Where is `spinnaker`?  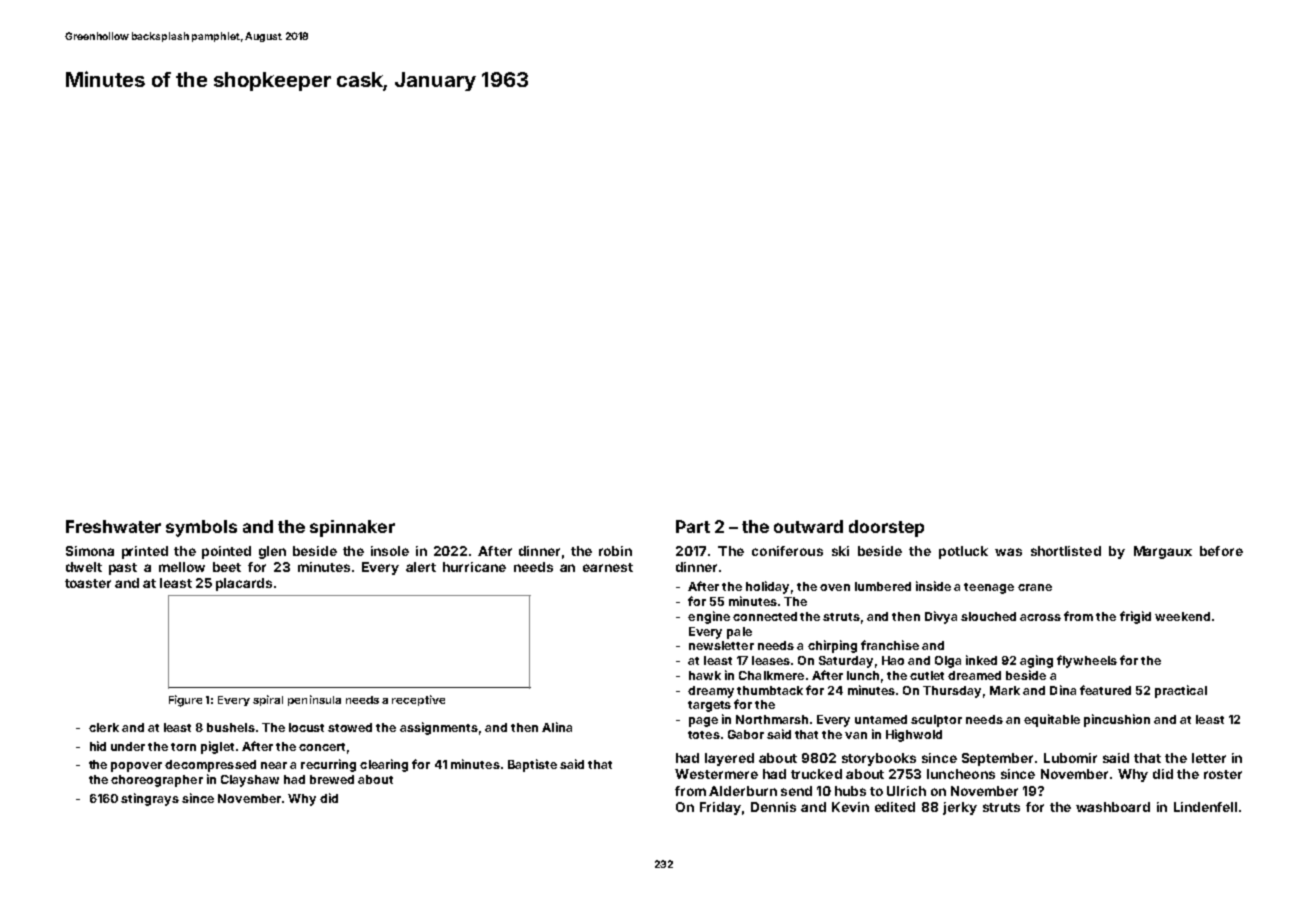 spinnaker is located at coordinates (352, 528).
